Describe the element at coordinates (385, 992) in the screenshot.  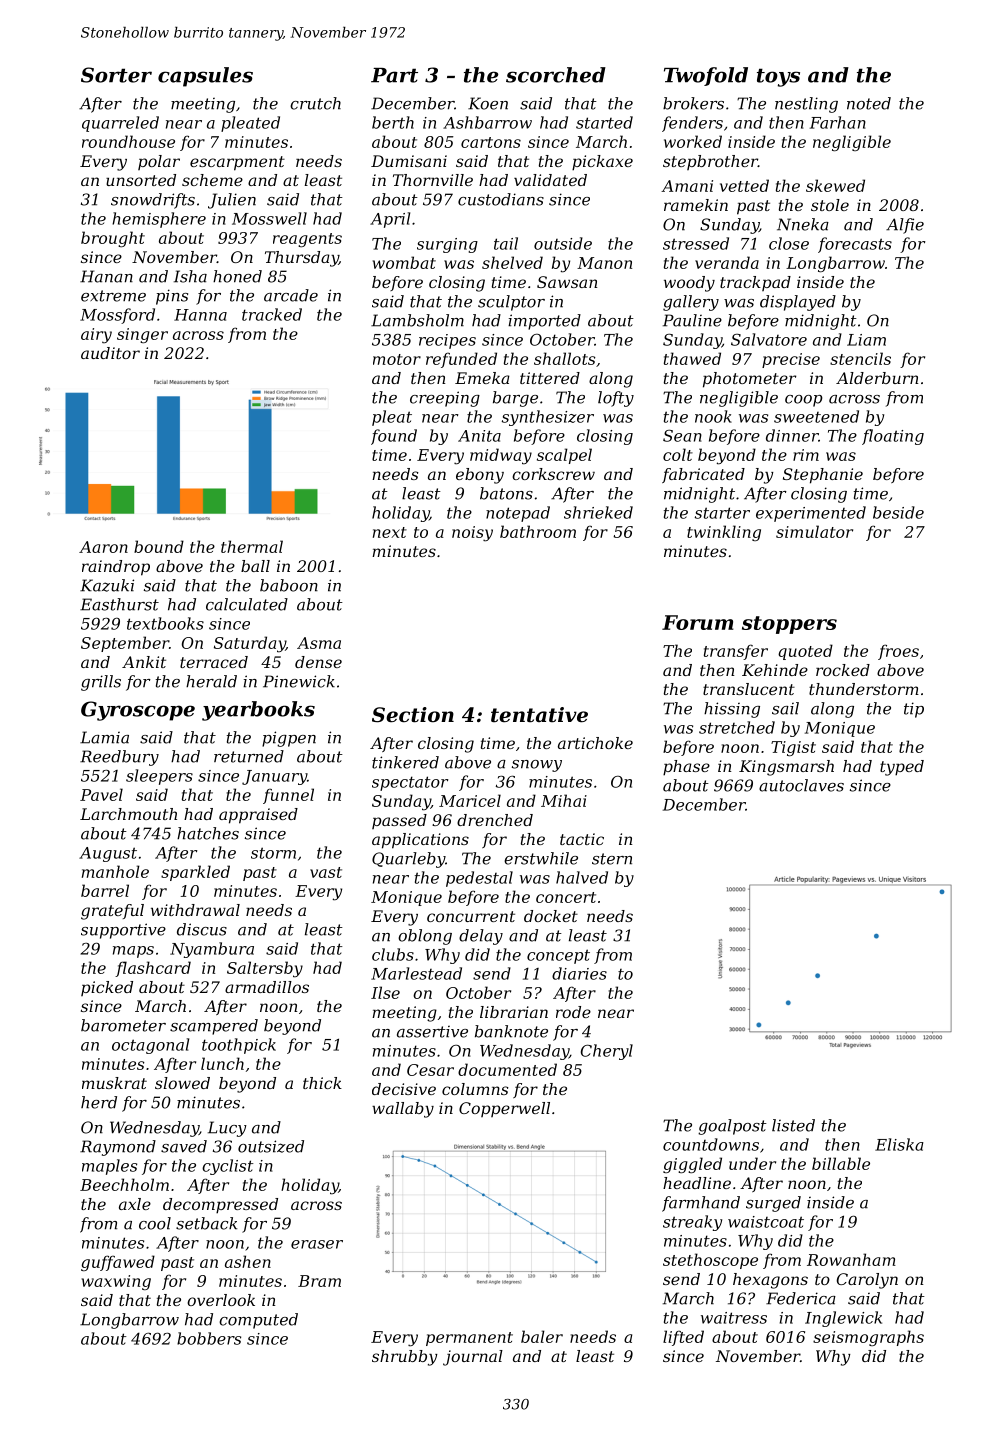
I see `Ilse` at that location.
